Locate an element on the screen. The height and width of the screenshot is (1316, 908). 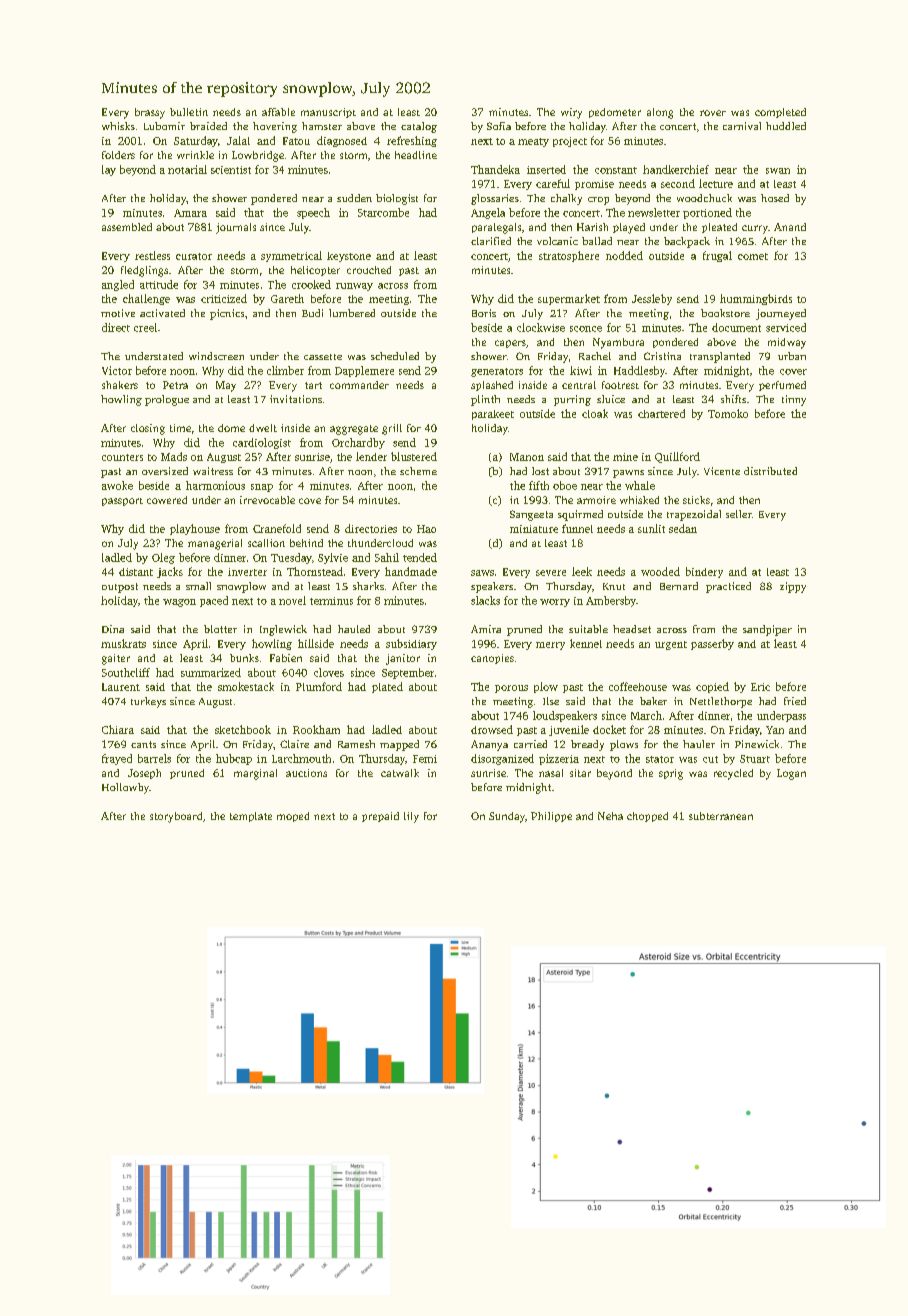
Hollowby is located at coordinates (125, 788).
